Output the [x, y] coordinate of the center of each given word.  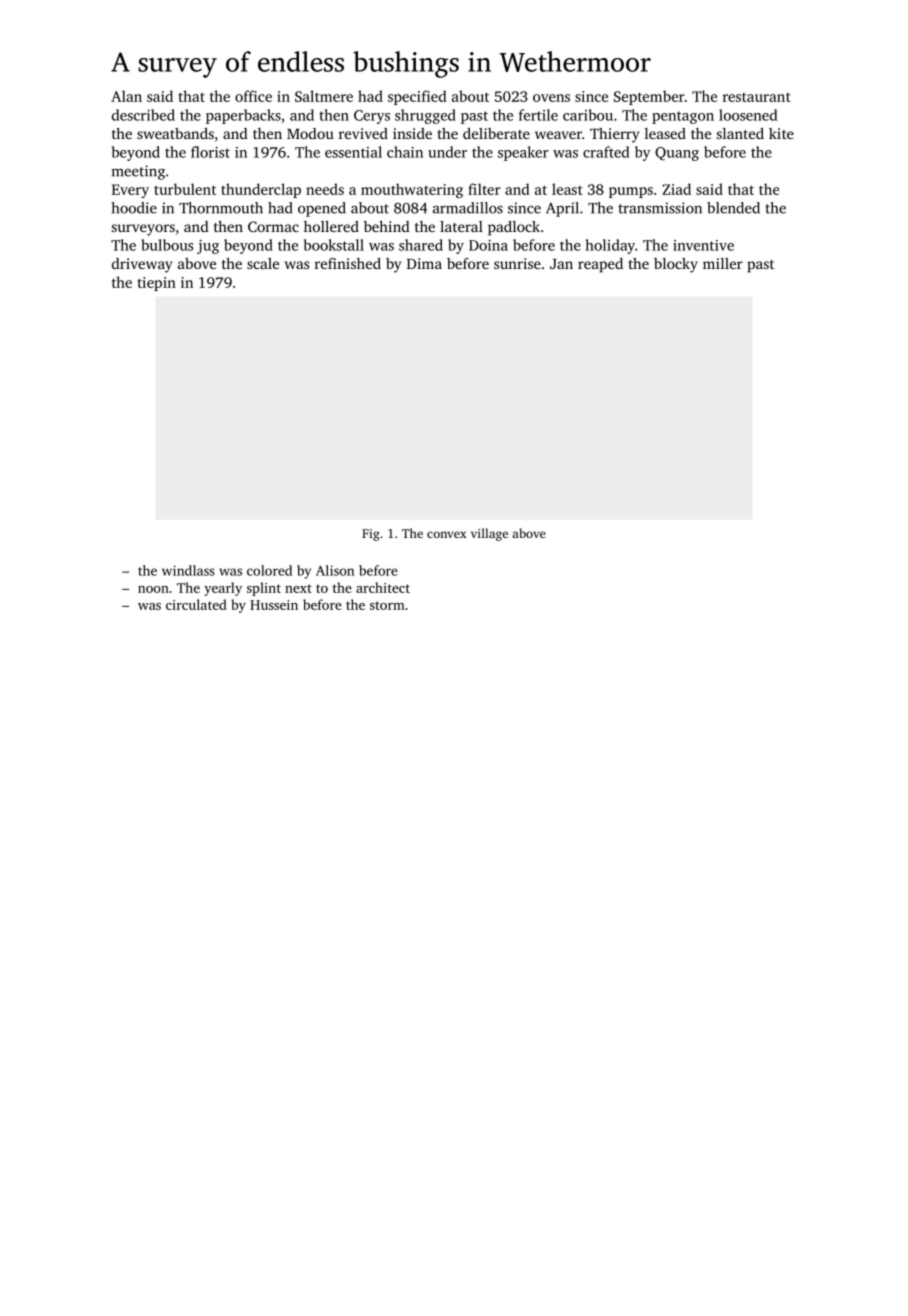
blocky [676, 265]
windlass [188, 570]
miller [723, 263]
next [298, 588]
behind [387, 226]
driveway [142, 265]
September [649, 97]
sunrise [517, 263]
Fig [371, 535]
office [253, 96]
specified [417, 97]
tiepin [156, 284]
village [489, 534]
